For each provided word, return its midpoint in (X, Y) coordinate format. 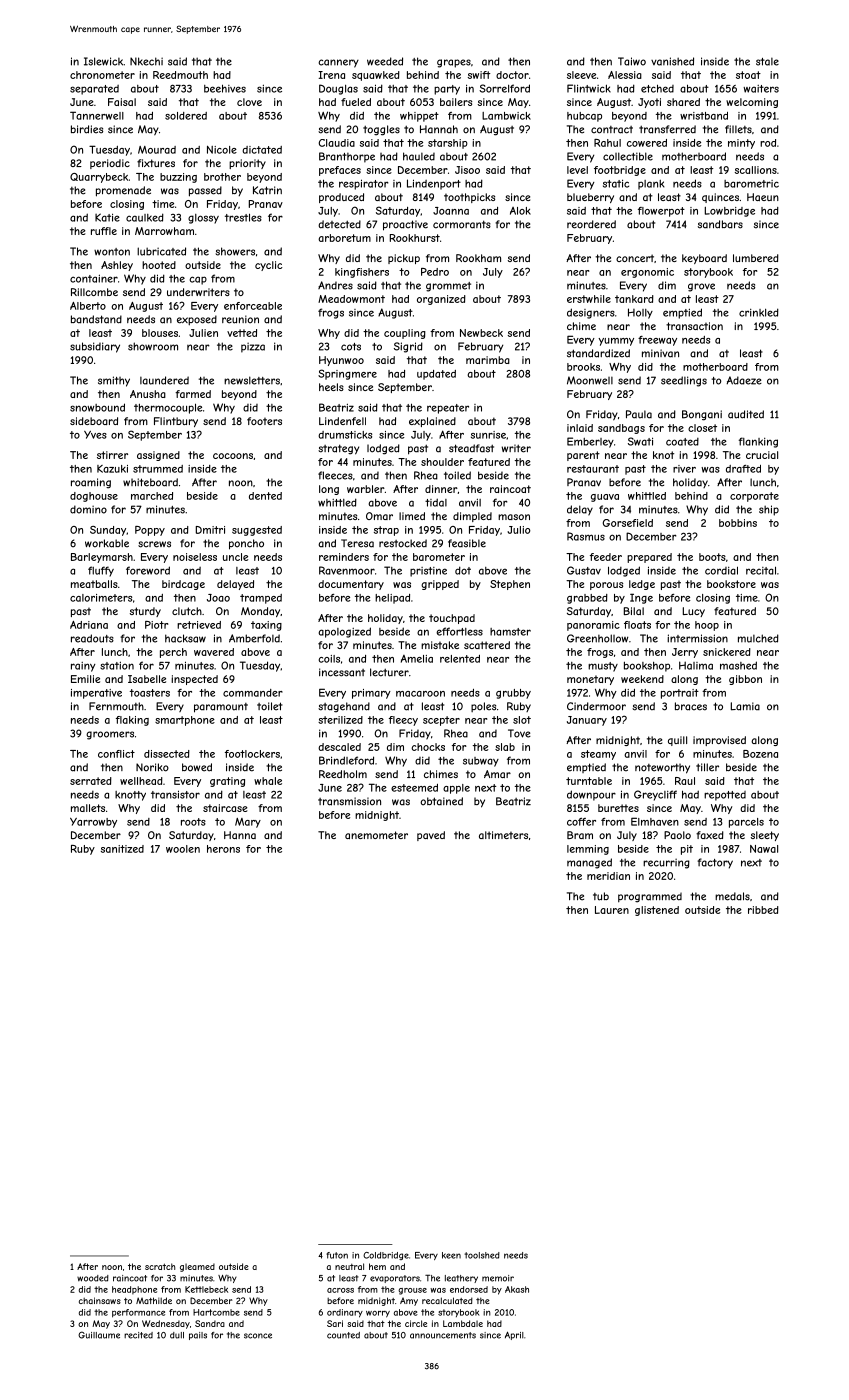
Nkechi (146, 61)
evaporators (395, 1279)
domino (88, 509)
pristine (428, 572)
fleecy (403, 721)
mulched (758, 638)
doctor (512, 75)
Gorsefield (628, 523)
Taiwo (632, 61)
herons (223, 849)
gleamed (197, 1267)
